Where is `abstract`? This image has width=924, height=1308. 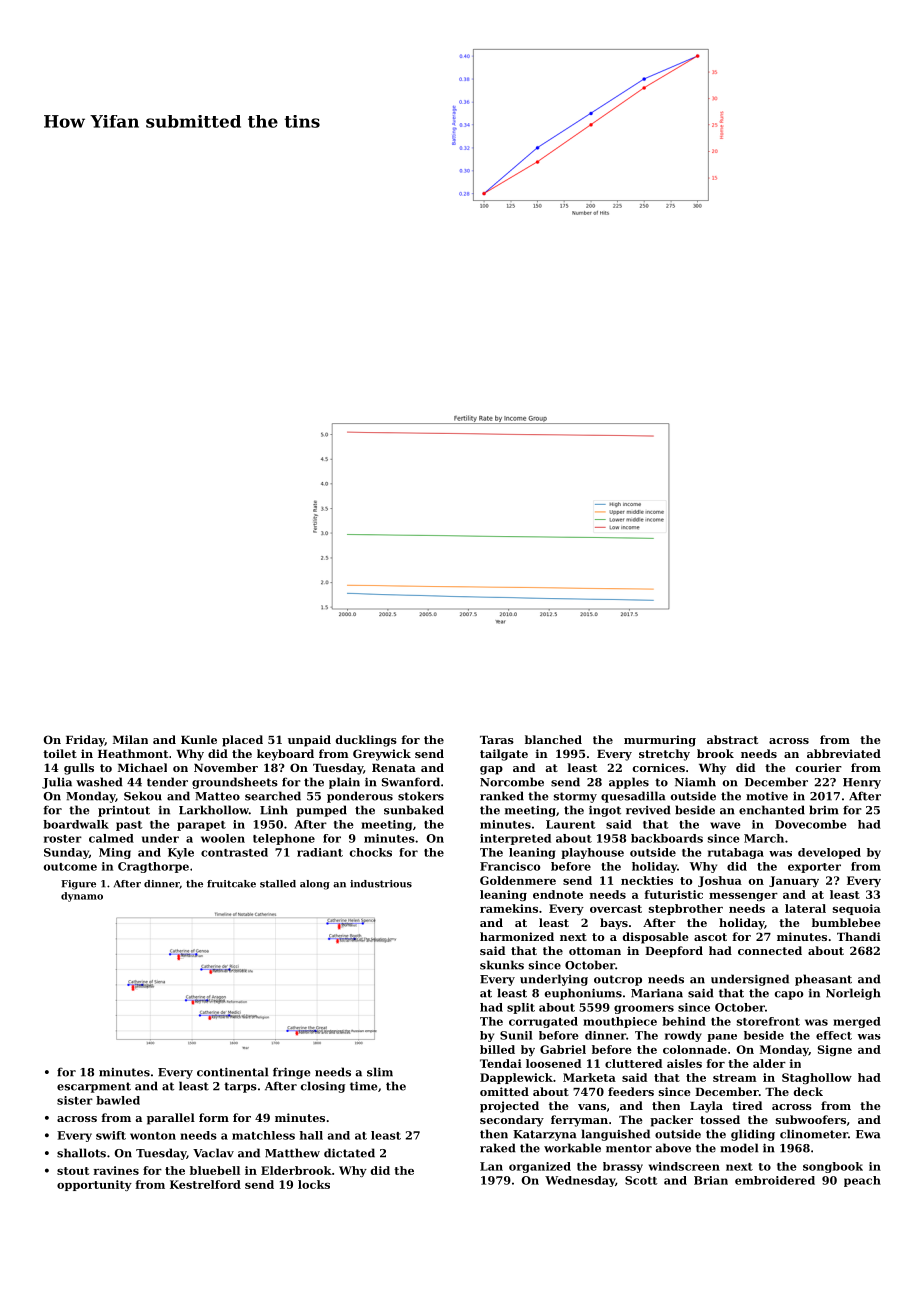
abstract is located at coordinates (732, 739).
